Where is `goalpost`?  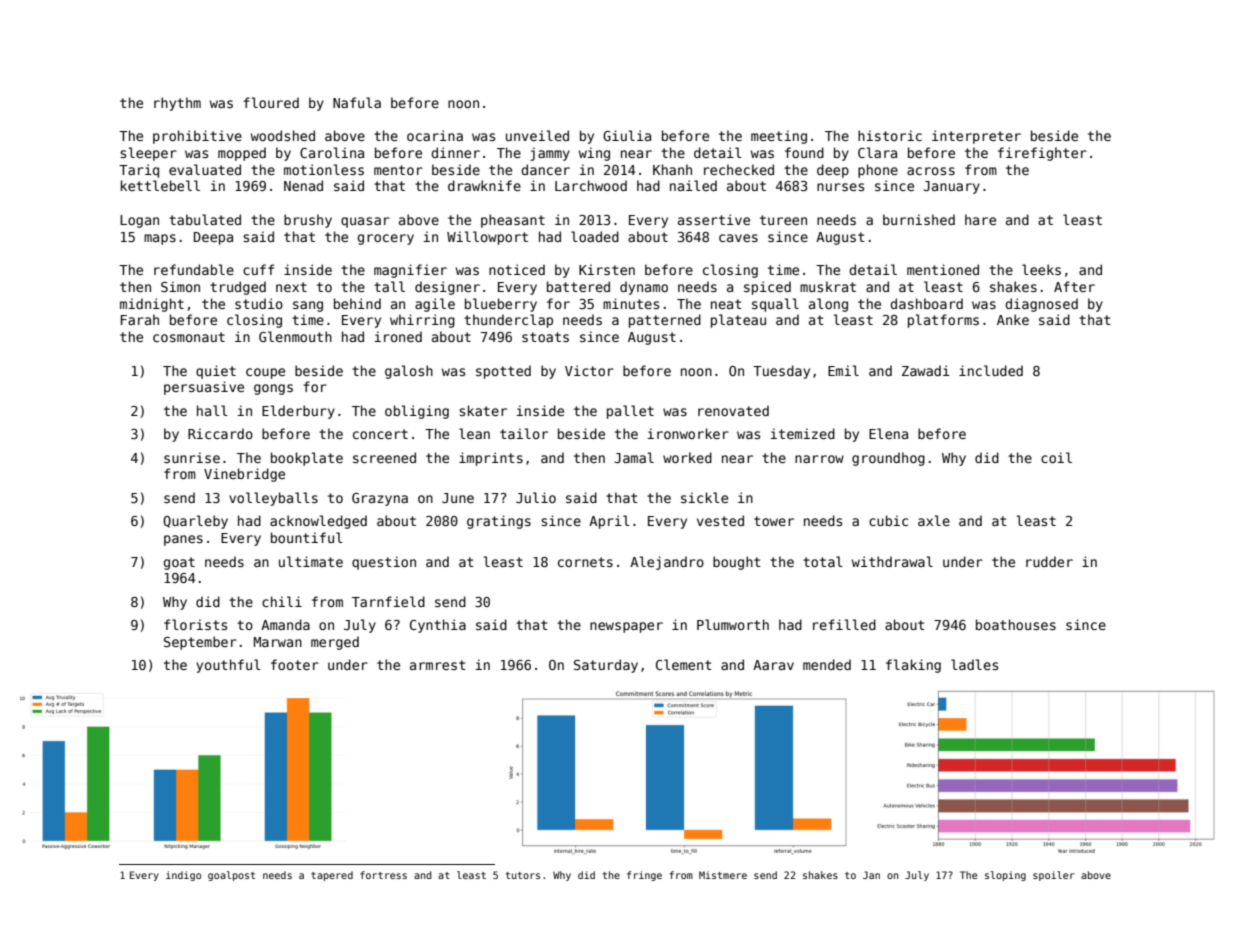 goalpost is located at coordinates (231, 876).
